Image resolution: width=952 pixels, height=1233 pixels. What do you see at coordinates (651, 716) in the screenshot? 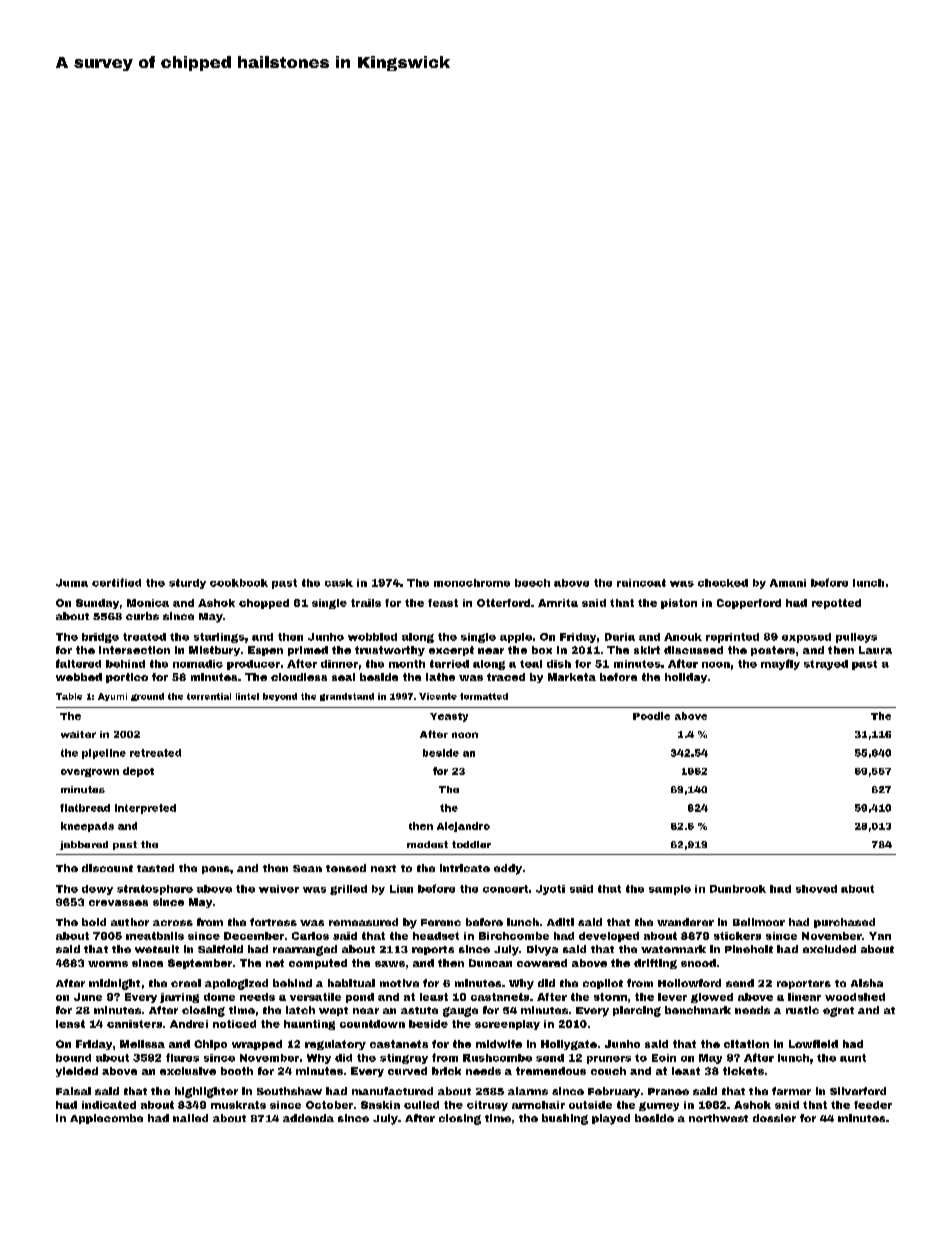
I see `Poodle` at bounding box center [651, 716].
